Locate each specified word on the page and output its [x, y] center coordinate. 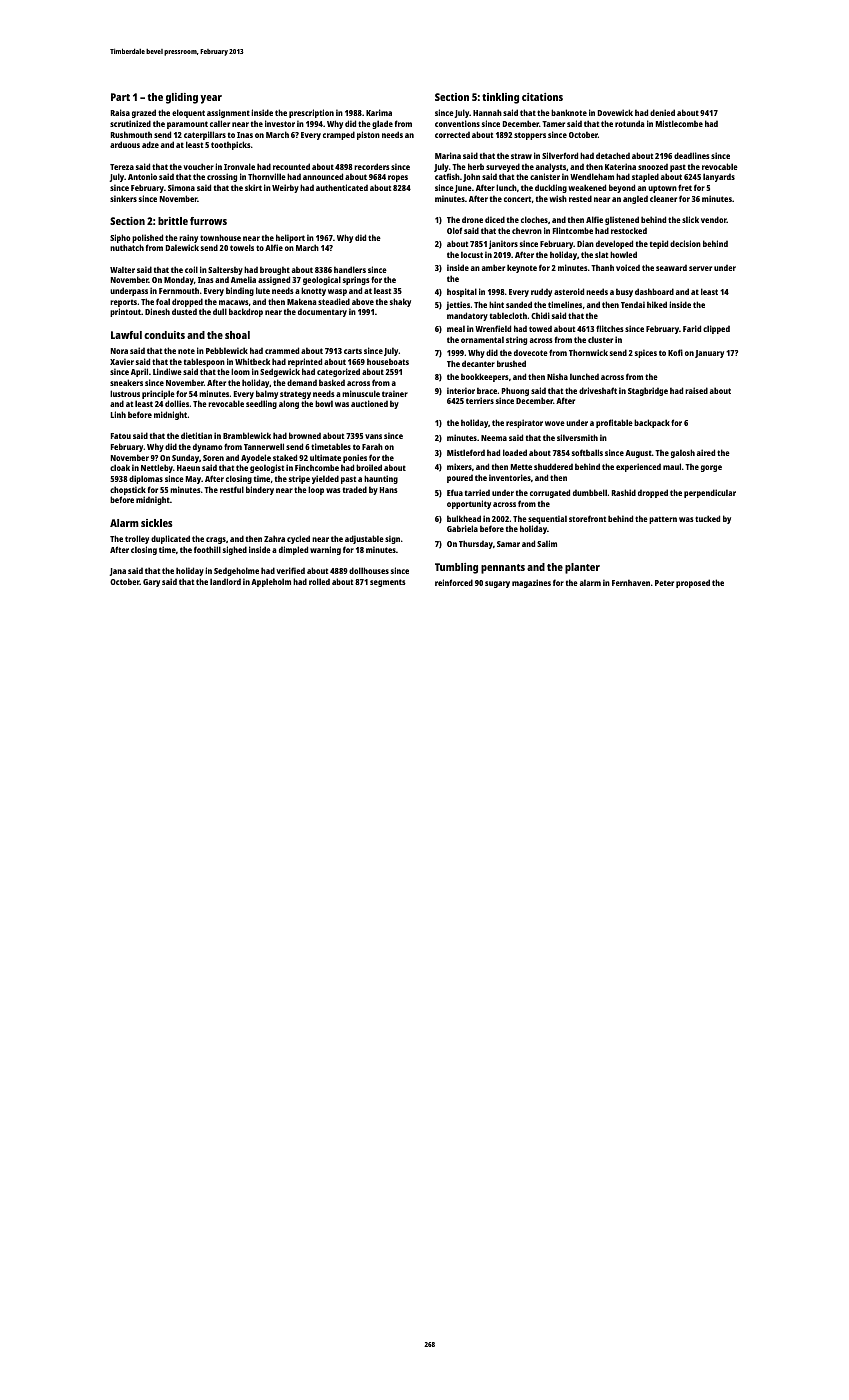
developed [614, 244]
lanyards [719, 177]
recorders [372, 166]
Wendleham [592, 176]
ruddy [541, 292]
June [463, 189]
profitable [614, 423]
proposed [693, 583]
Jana [118, 572]
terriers [480, 400]
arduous [125, 144]
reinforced [454, 582]
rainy [188, 238]
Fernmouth [179, 290]
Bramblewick [247, 435]
